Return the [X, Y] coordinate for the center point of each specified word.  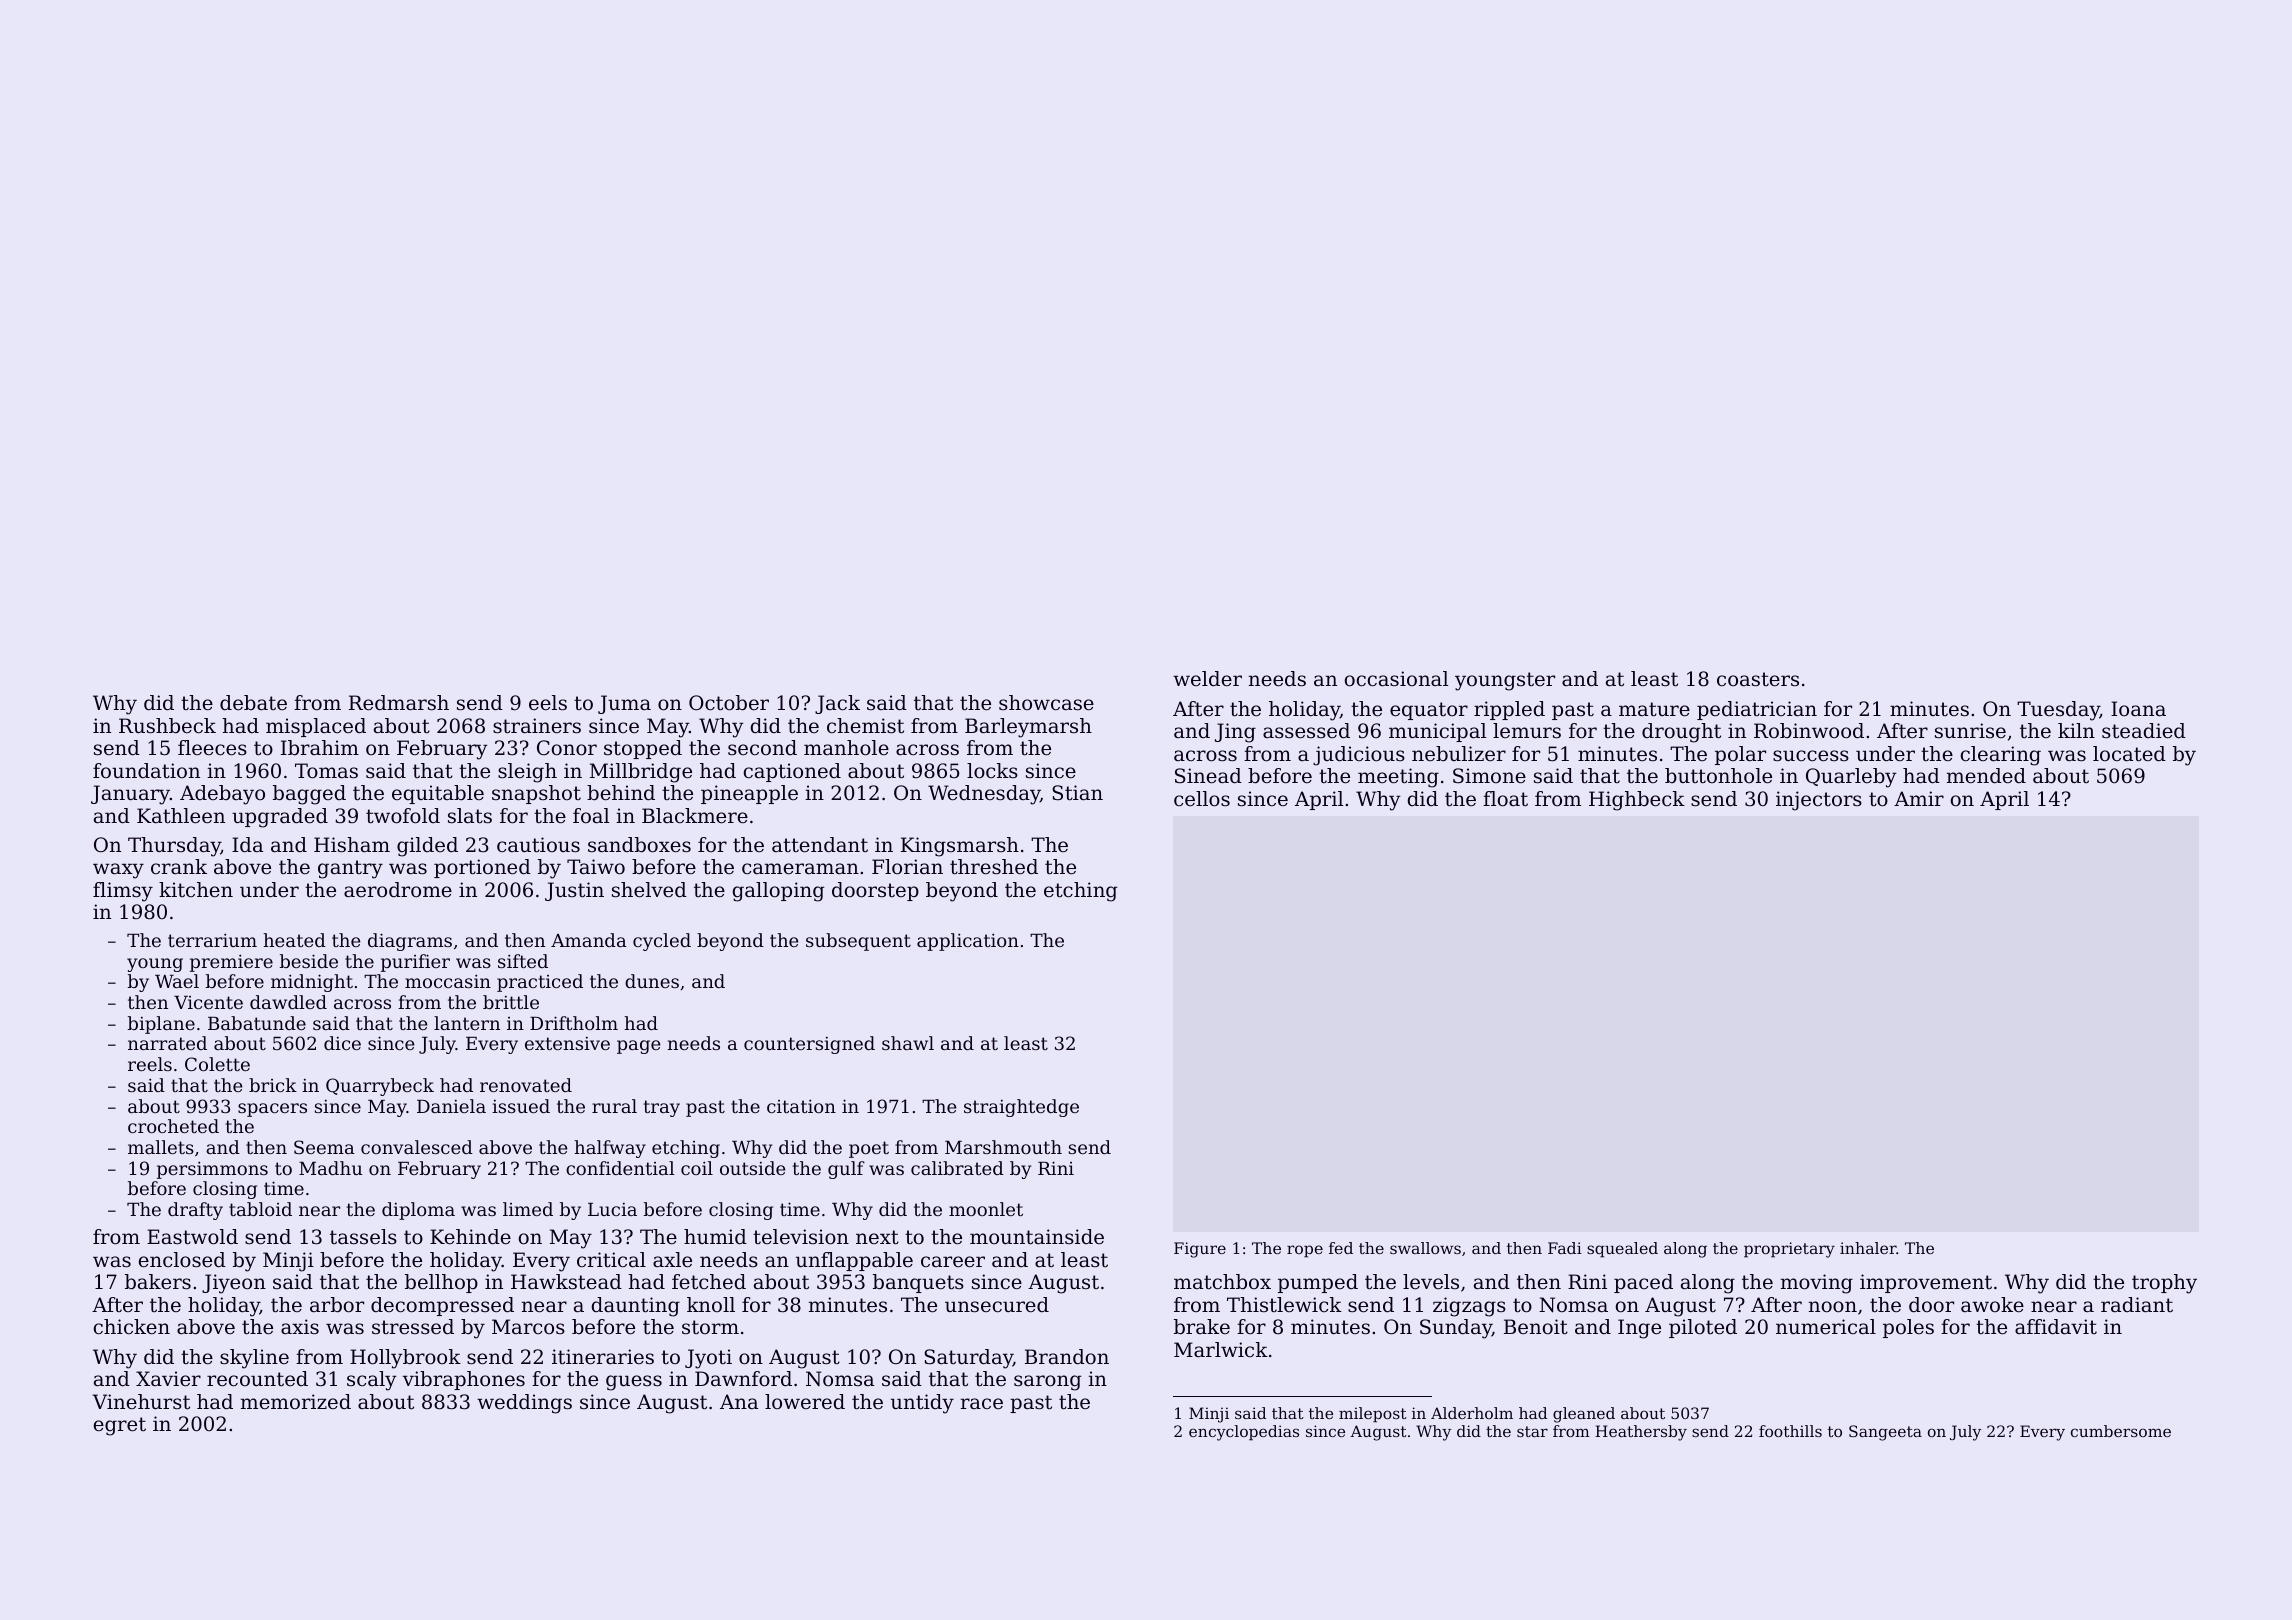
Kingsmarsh [960, 847]
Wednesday [984, 795]
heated [294, 940]
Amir [1919, 798]
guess [634, 1383]
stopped [643, 749]
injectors [1819, 801]
